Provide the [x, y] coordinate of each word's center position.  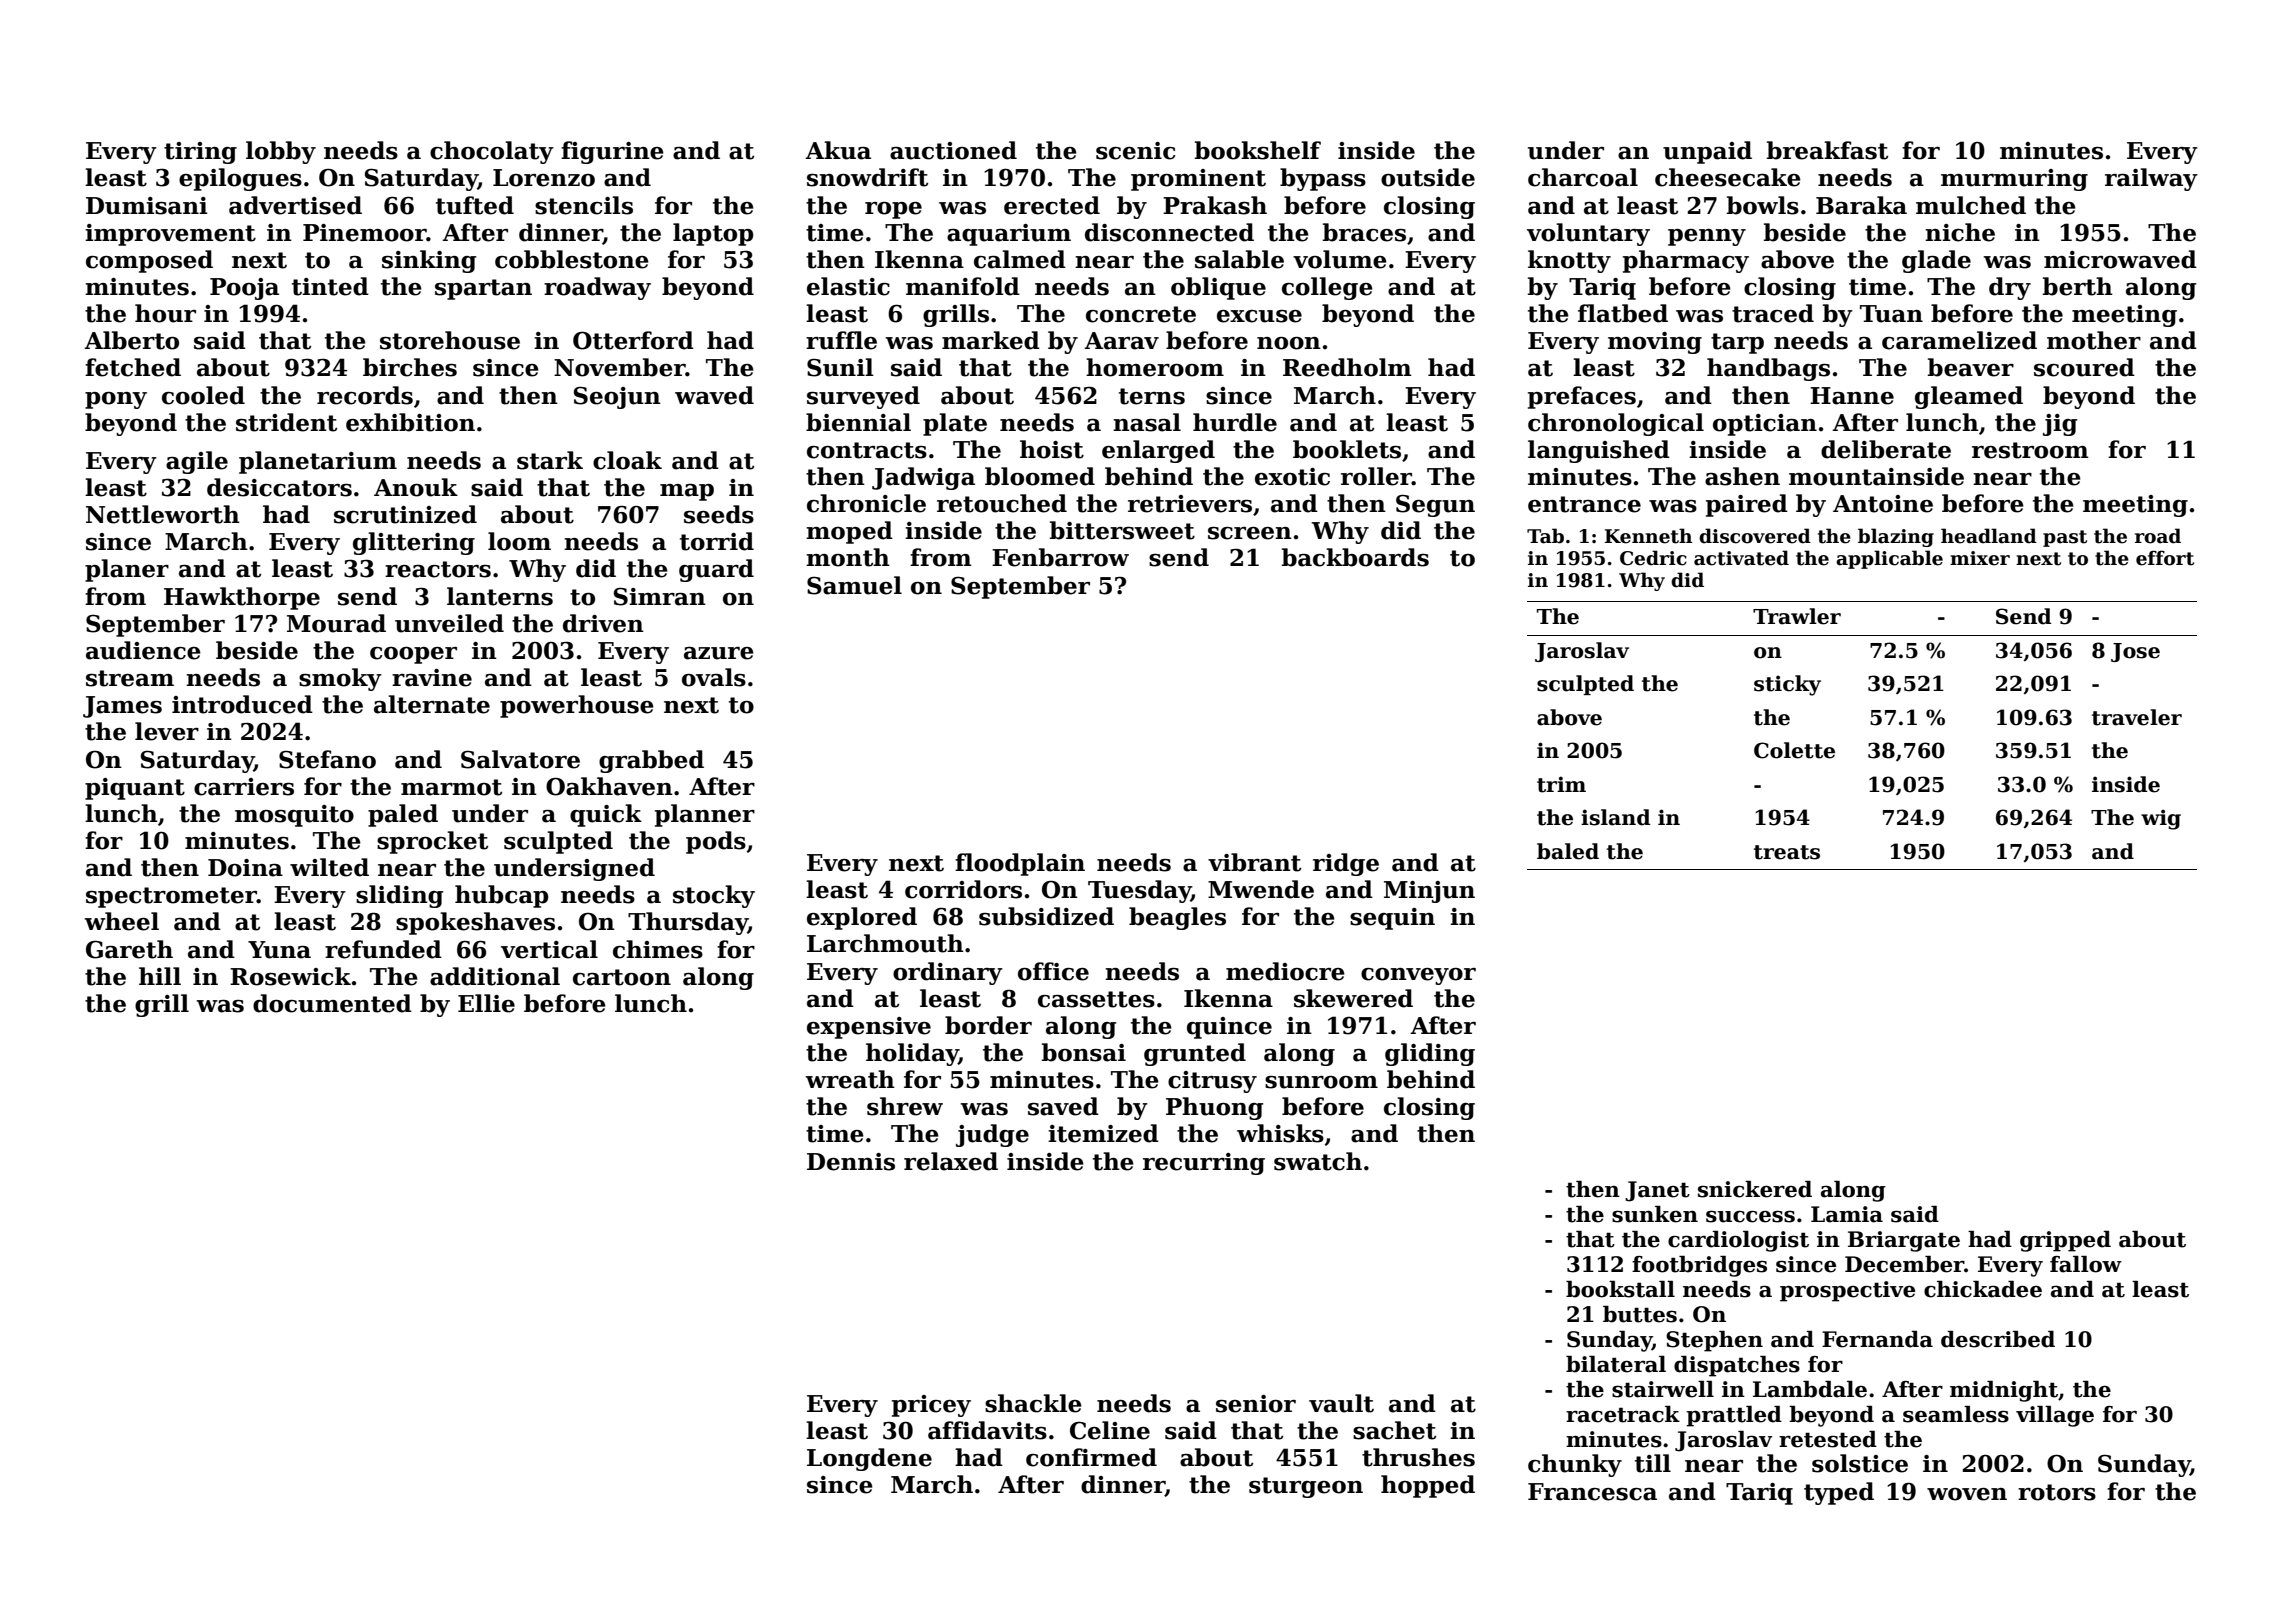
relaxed [951, 1161]
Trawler [1797, 616]
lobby [281, 152]
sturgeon [1306, 1487]
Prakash [1215, 205]
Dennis [851, 1162]
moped [849, 532]
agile [197, 462]
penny [1707, 237]
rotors [2057, 1492]
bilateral [1616, 1364]
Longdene [869, 1459]
